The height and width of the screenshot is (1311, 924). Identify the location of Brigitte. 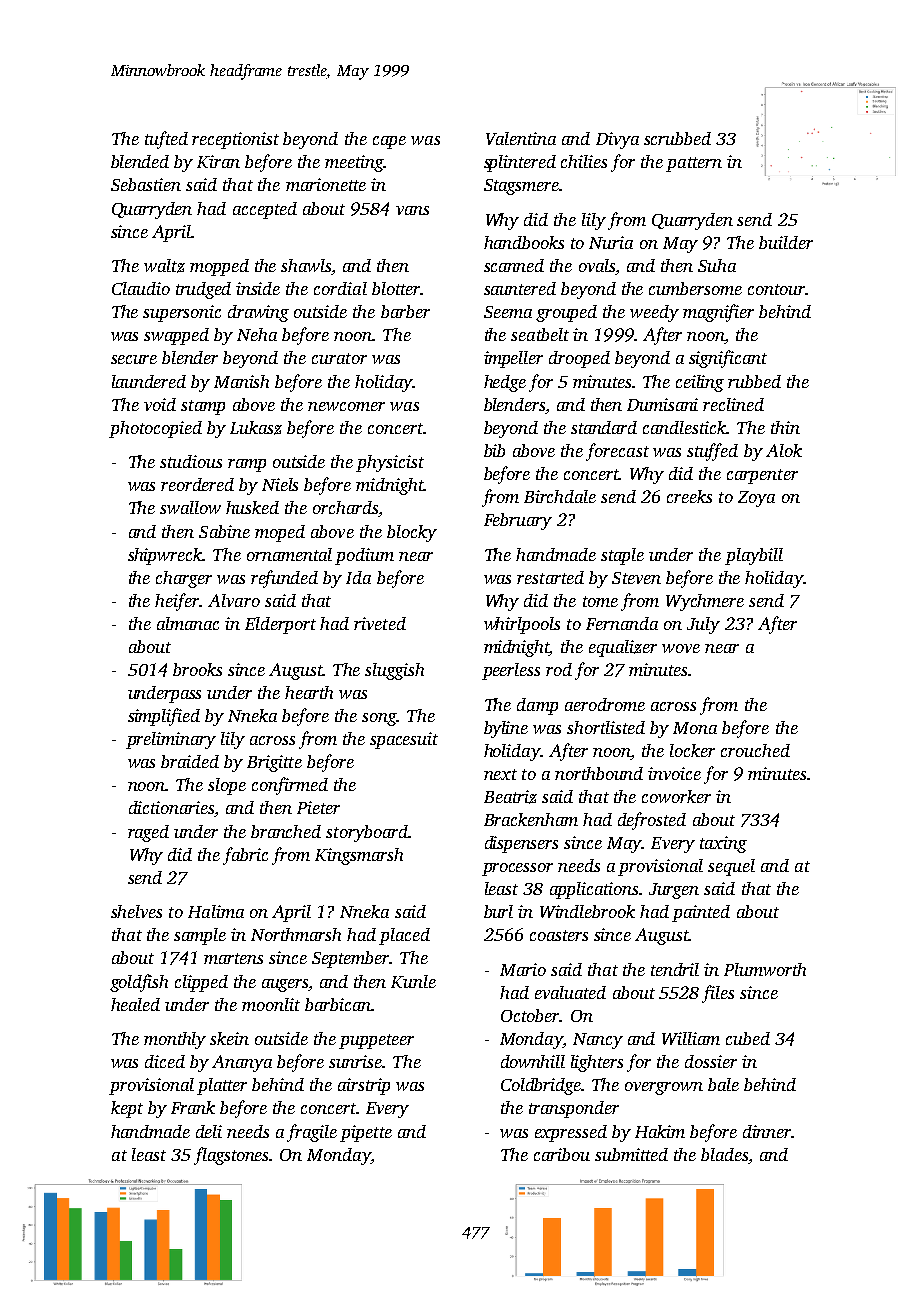
(274, 763).
